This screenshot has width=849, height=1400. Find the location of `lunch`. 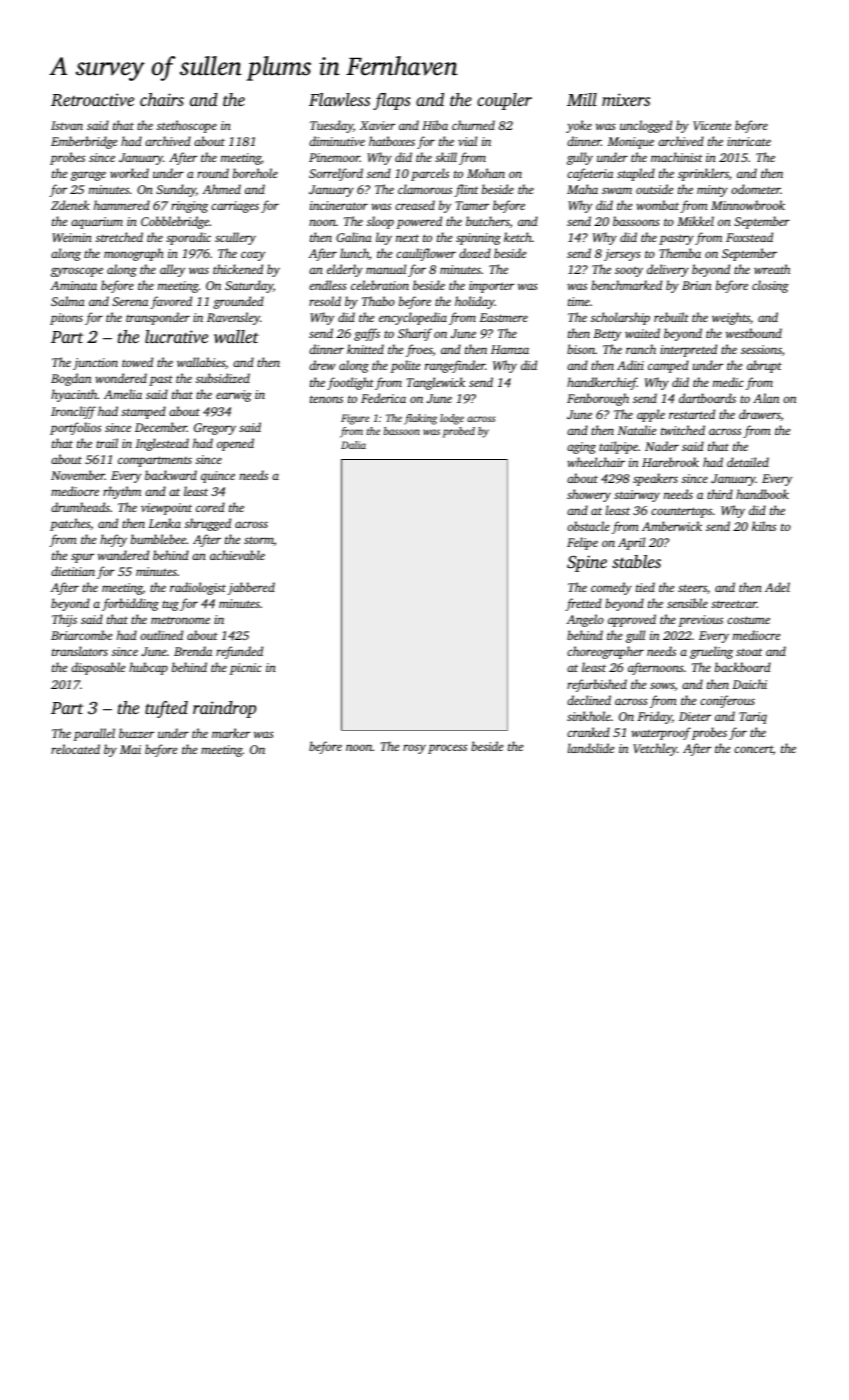

lunch is located at coordinates (354, 253).
